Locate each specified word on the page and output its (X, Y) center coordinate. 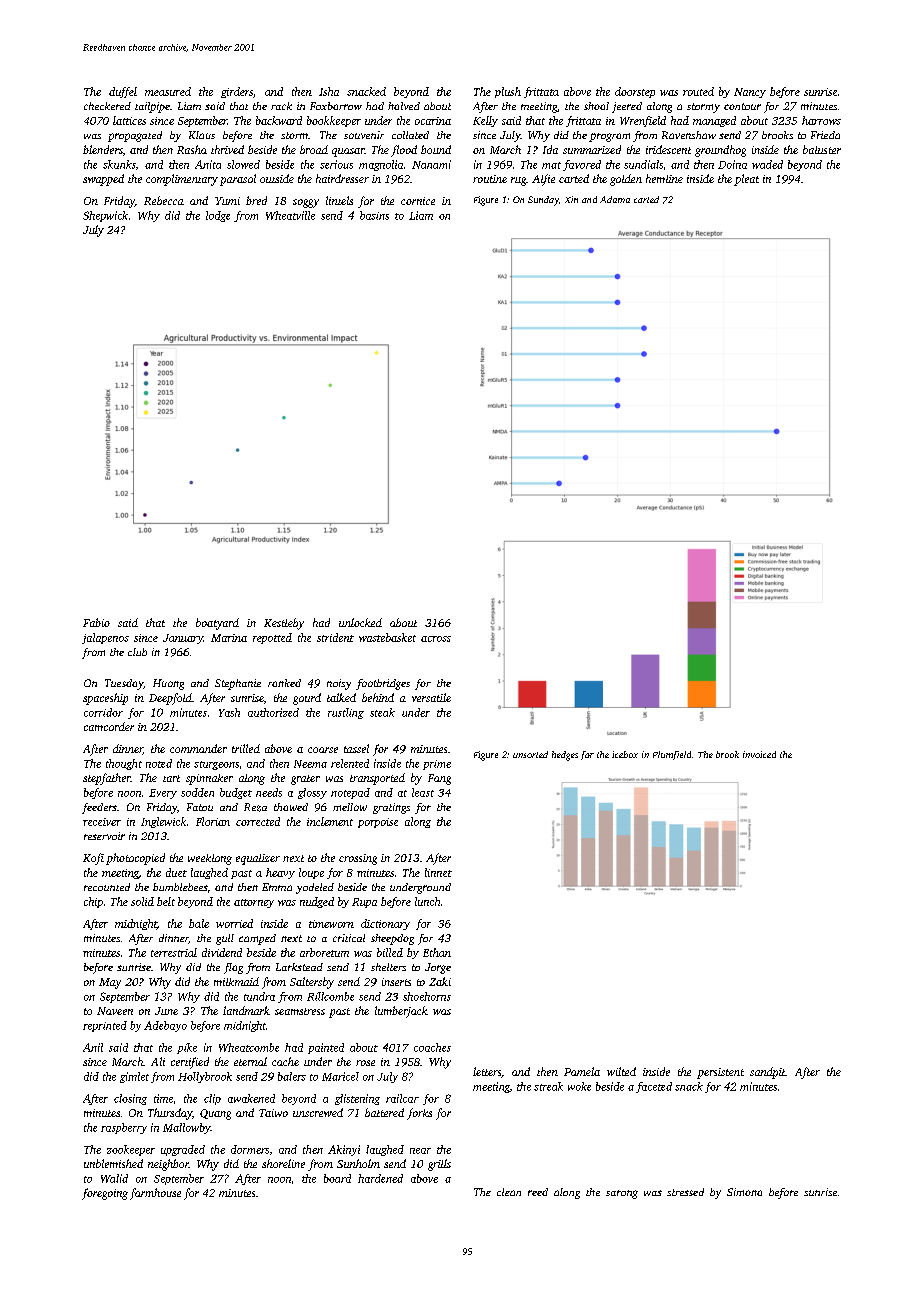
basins (374, 215)
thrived (227, 149)
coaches (432, 1047)
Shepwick (105, 216)
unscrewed (318, 1112)
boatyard (217, 624)
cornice (418, 201)
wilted (621, 1071)
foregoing (105, 1194)
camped (257, 939)
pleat (746, 180)
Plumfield (672, 755)
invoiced (759, 754)
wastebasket (387, 637)
